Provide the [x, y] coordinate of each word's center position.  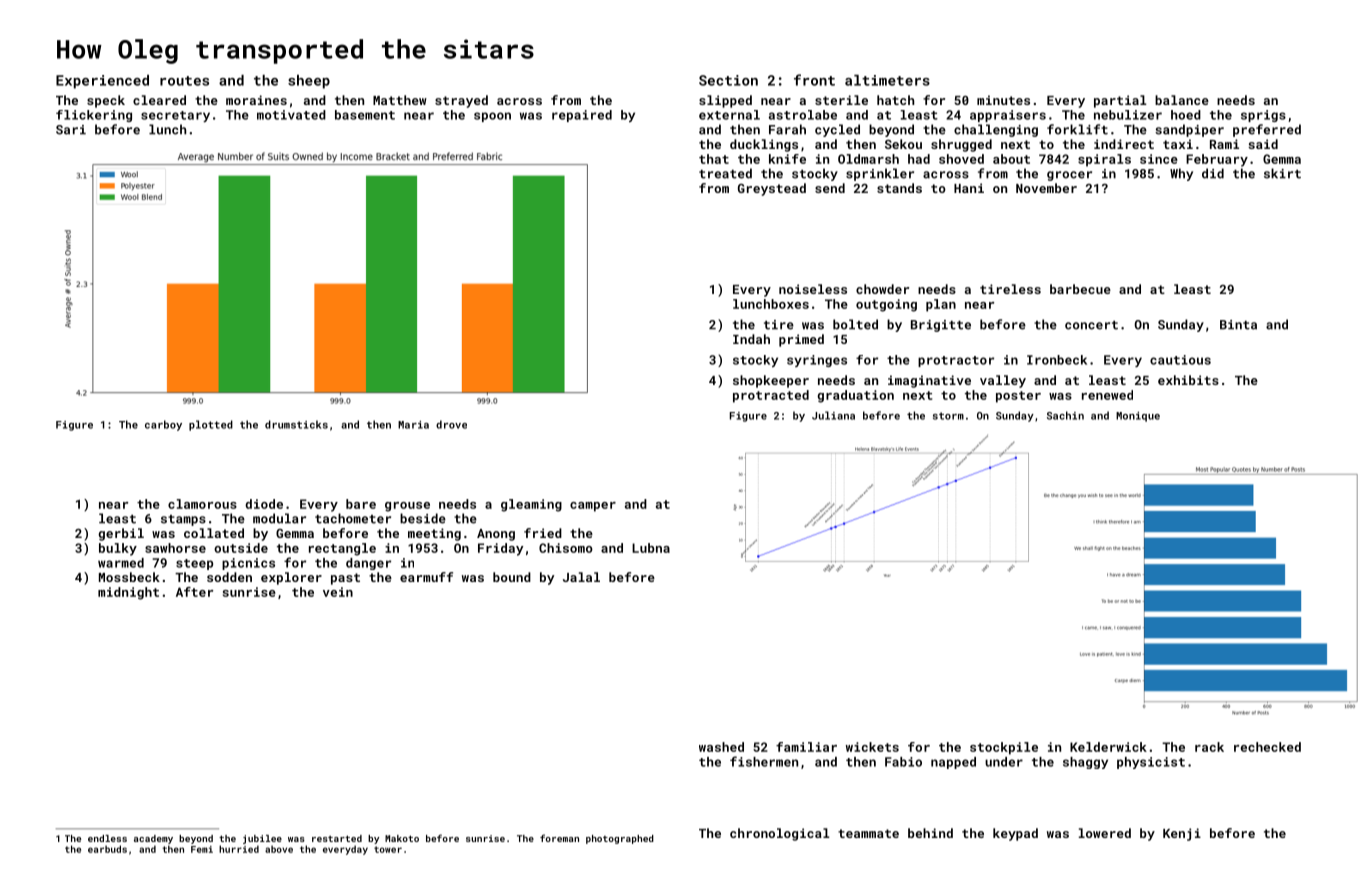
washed [721, 747]
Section [728, 80]
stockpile [1004, 748]
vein [338, 592]
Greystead [772, 189]
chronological [780, 834]
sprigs [1263, 116]
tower [388, 849]
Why [1181, 174]
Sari [71, 130]
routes [184, 81]
